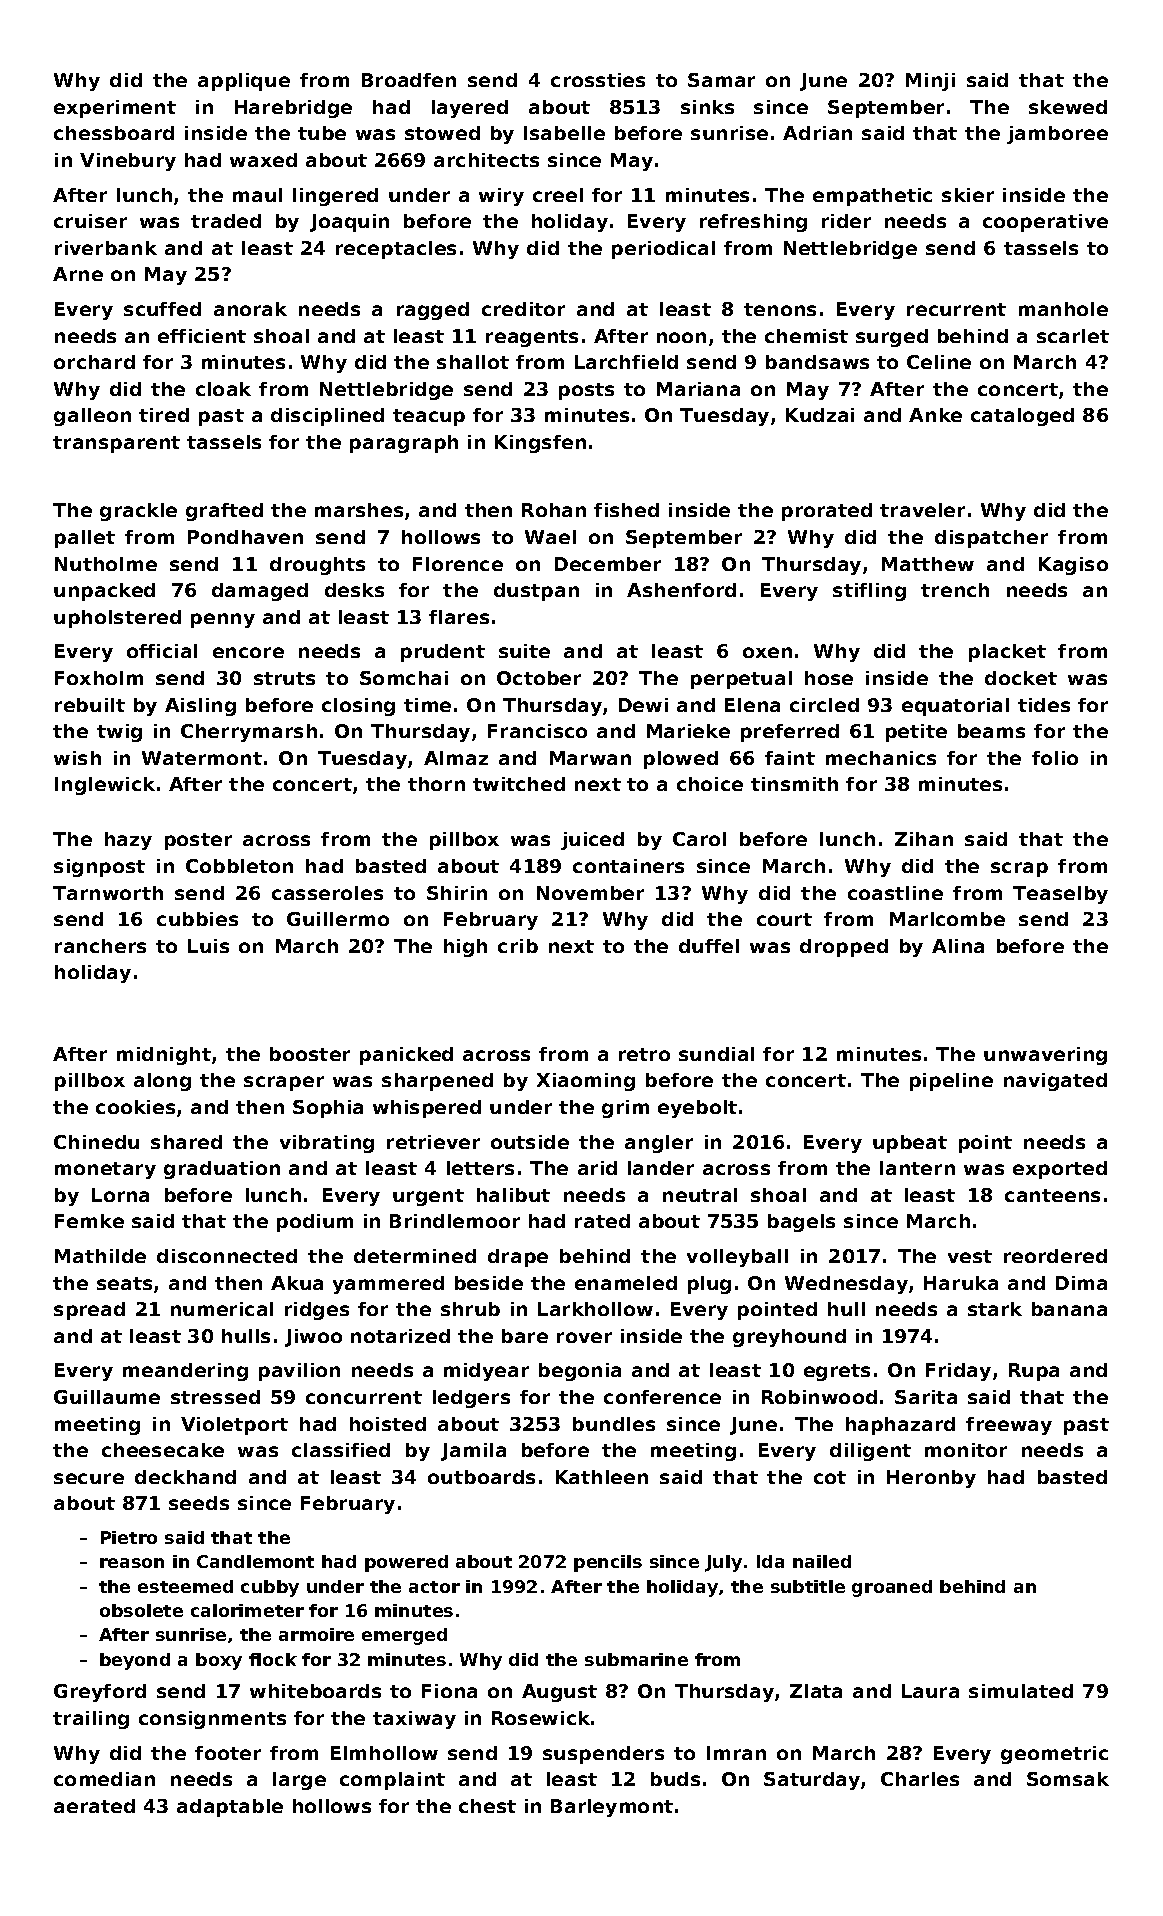 This screenshot has height=1916, width=1163. What do you see at coordinates (104, 1779) in the screenshot?
I see `comedian` at bounding box center [104, 1779].
